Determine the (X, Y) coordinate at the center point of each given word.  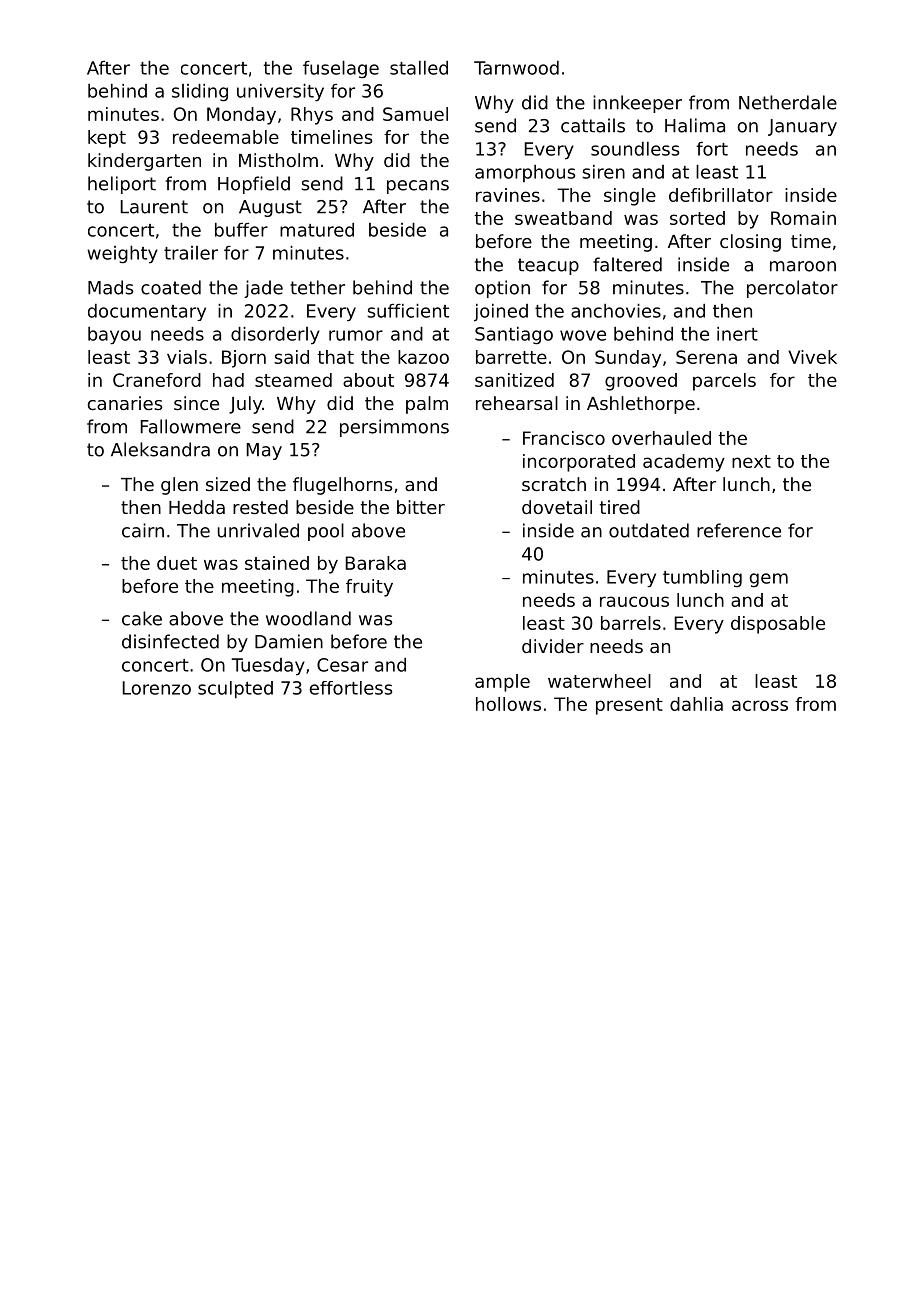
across (760, 705)
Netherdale (788, 102)
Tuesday (268, 667)
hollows (508, 704)
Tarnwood (516, 68)
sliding (200, 92)
